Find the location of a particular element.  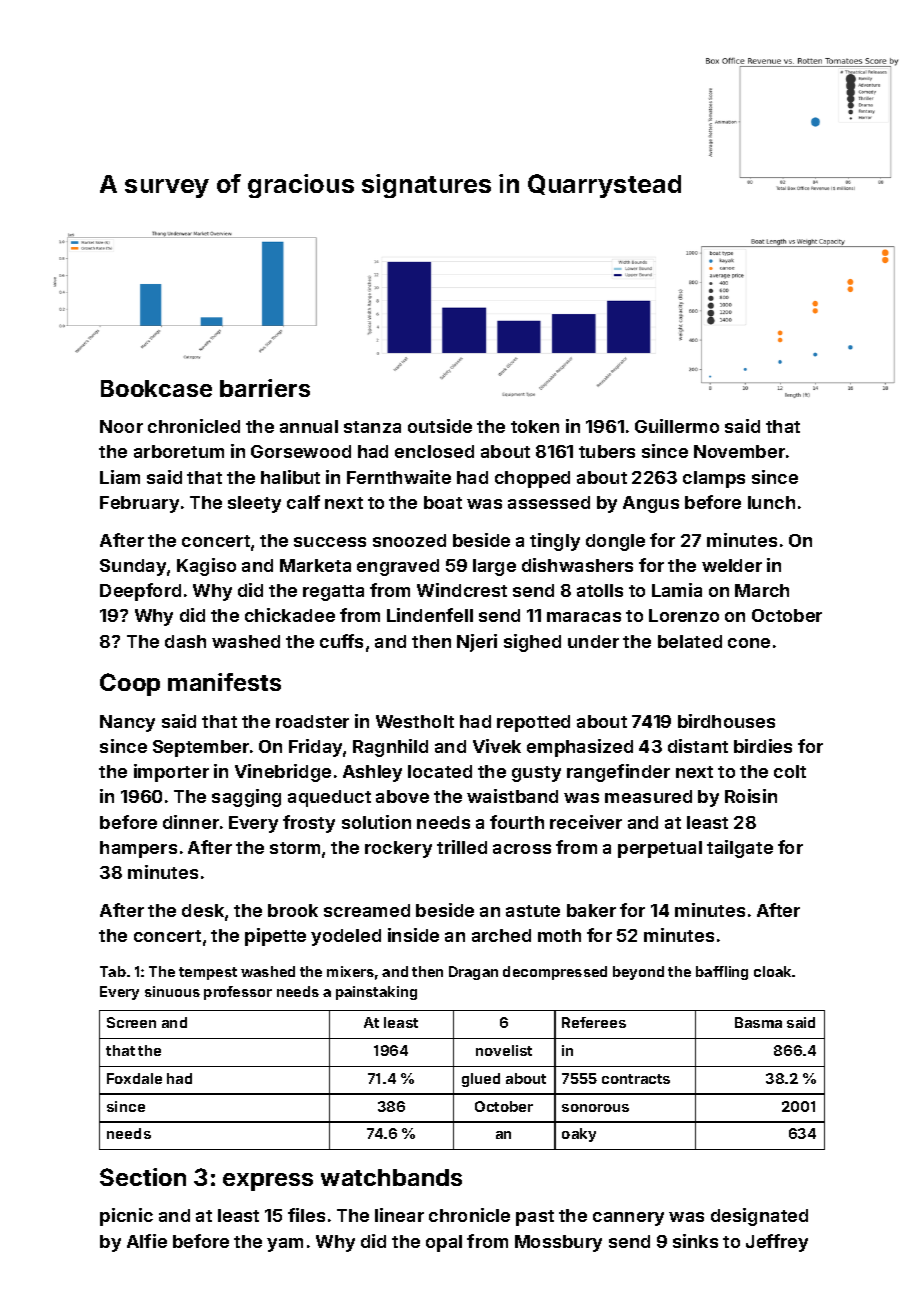

welder is located at coordinates (732, 565).
